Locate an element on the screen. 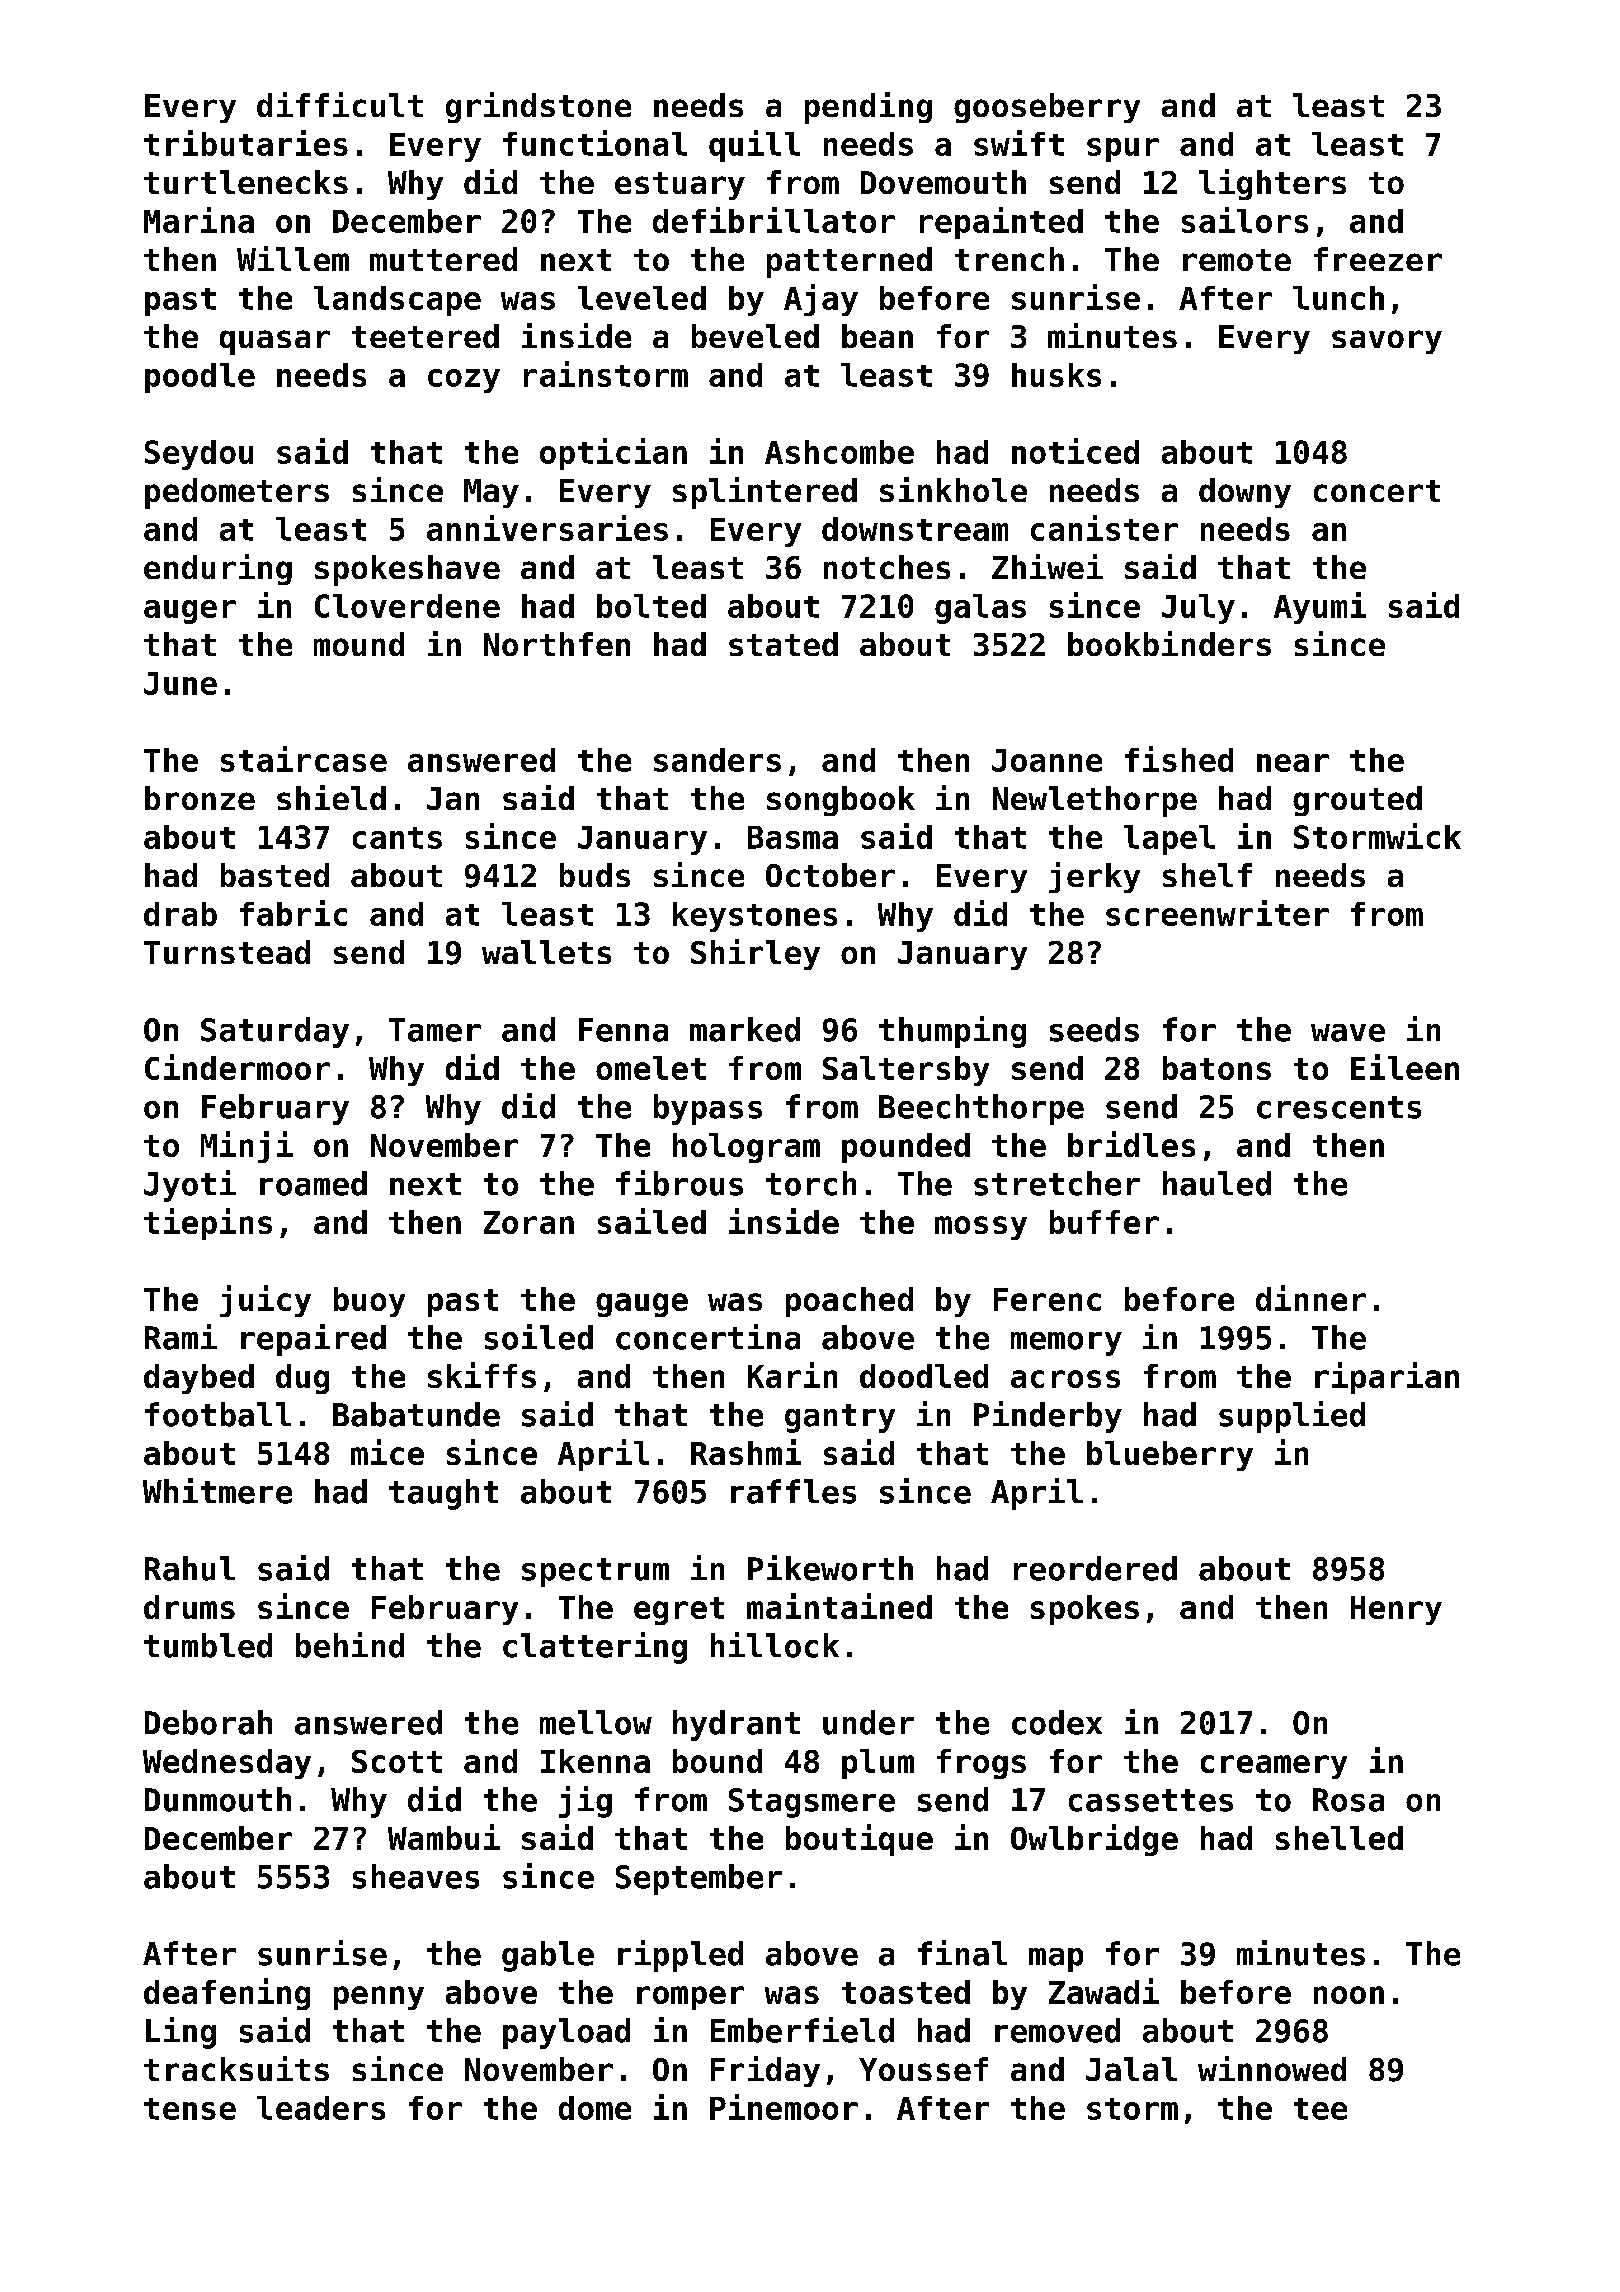 The image size is (1620, 2292). bookbinders is located at coordinates (1169, 643).
